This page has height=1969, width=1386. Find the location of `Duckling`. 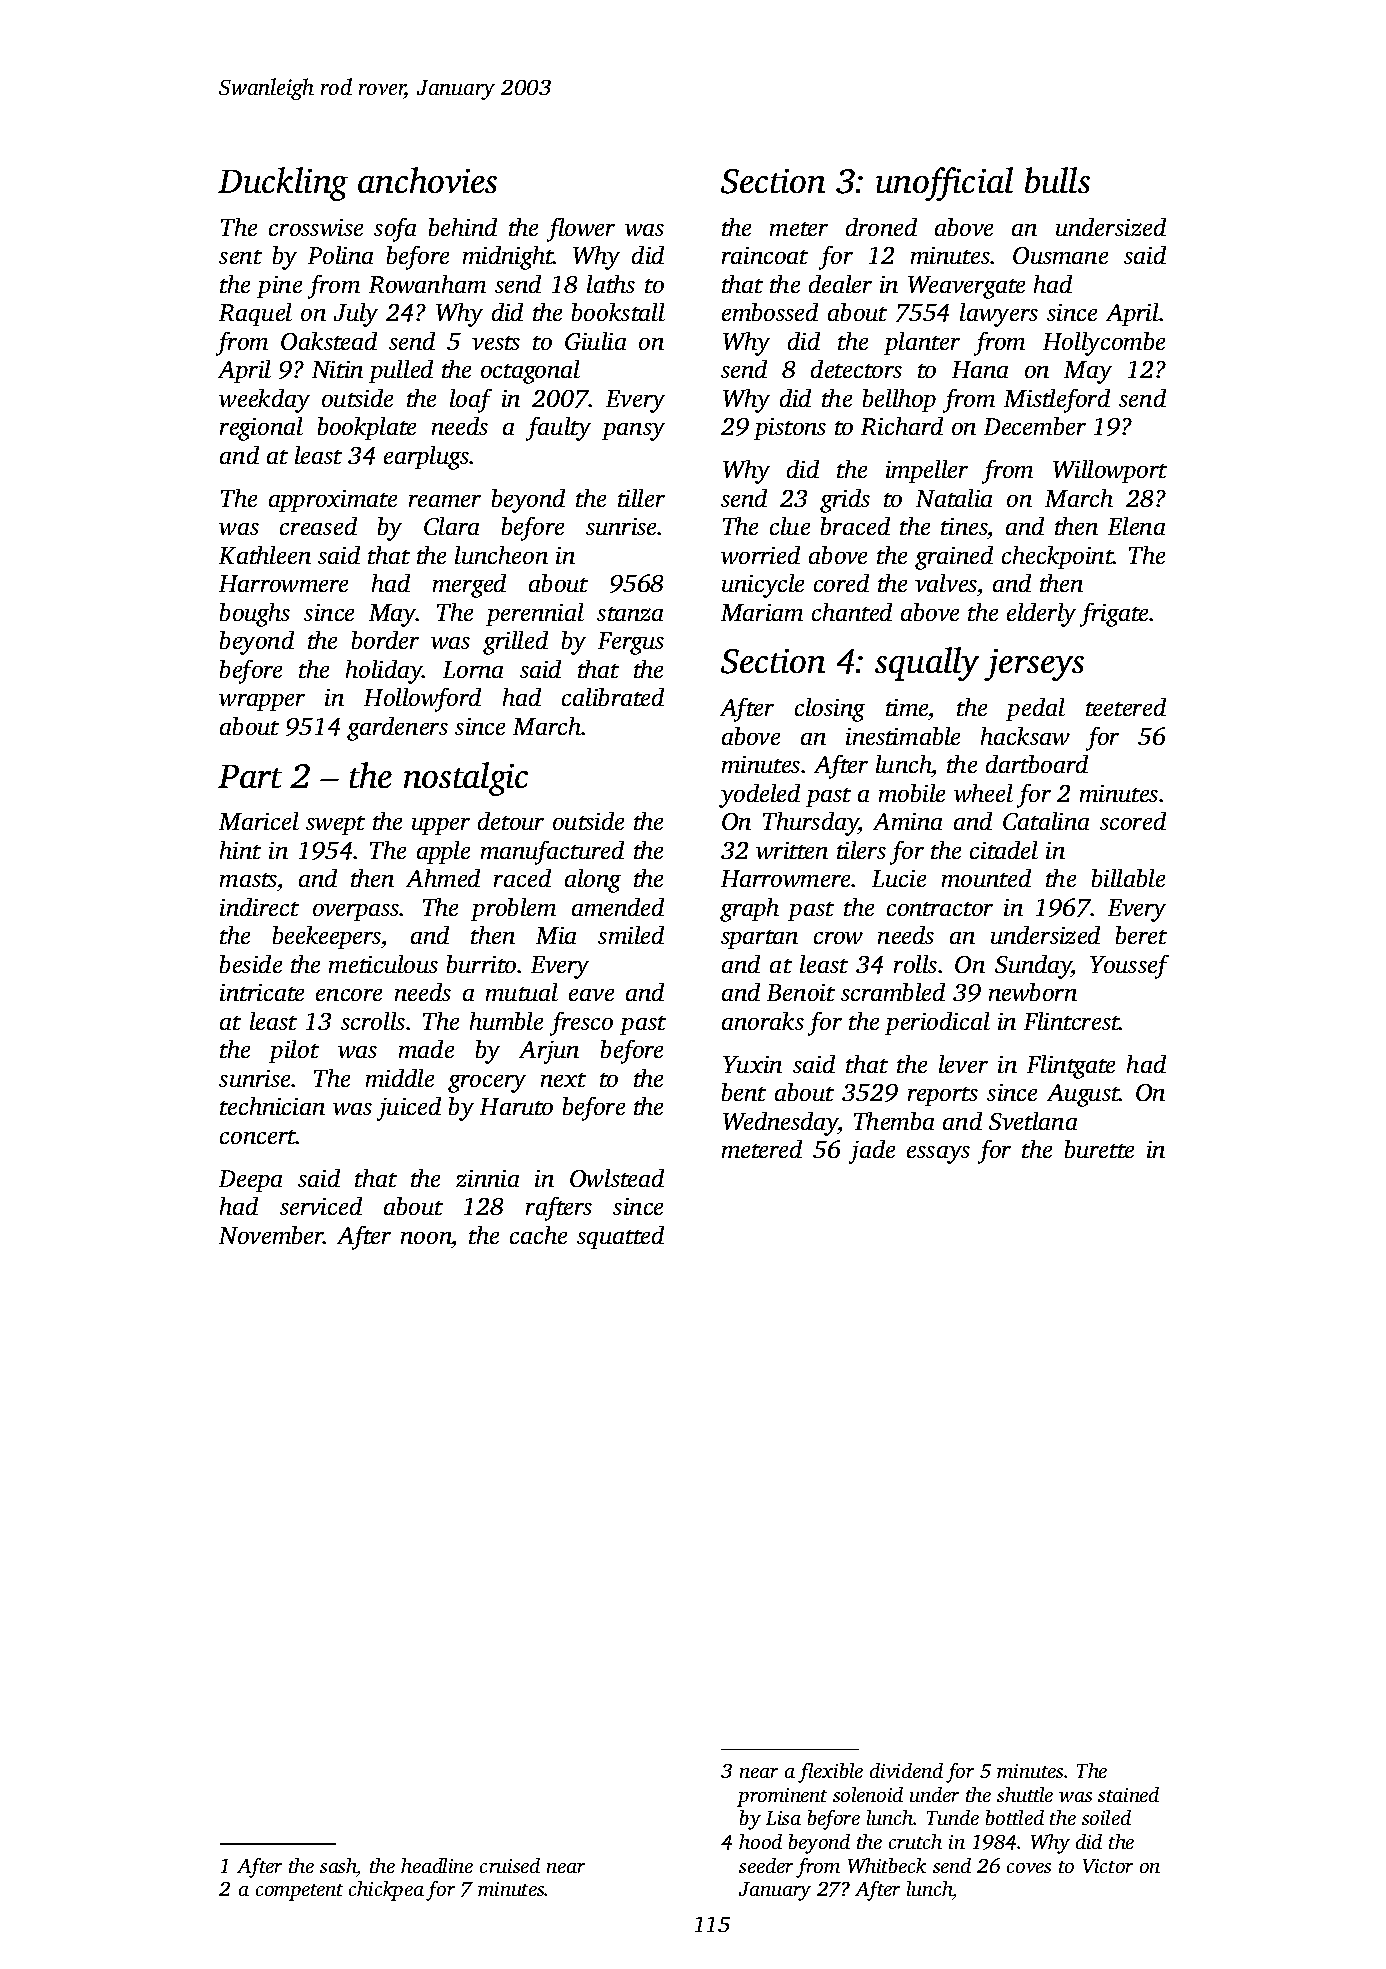

Duckling is located at coordinates (283, 184).
